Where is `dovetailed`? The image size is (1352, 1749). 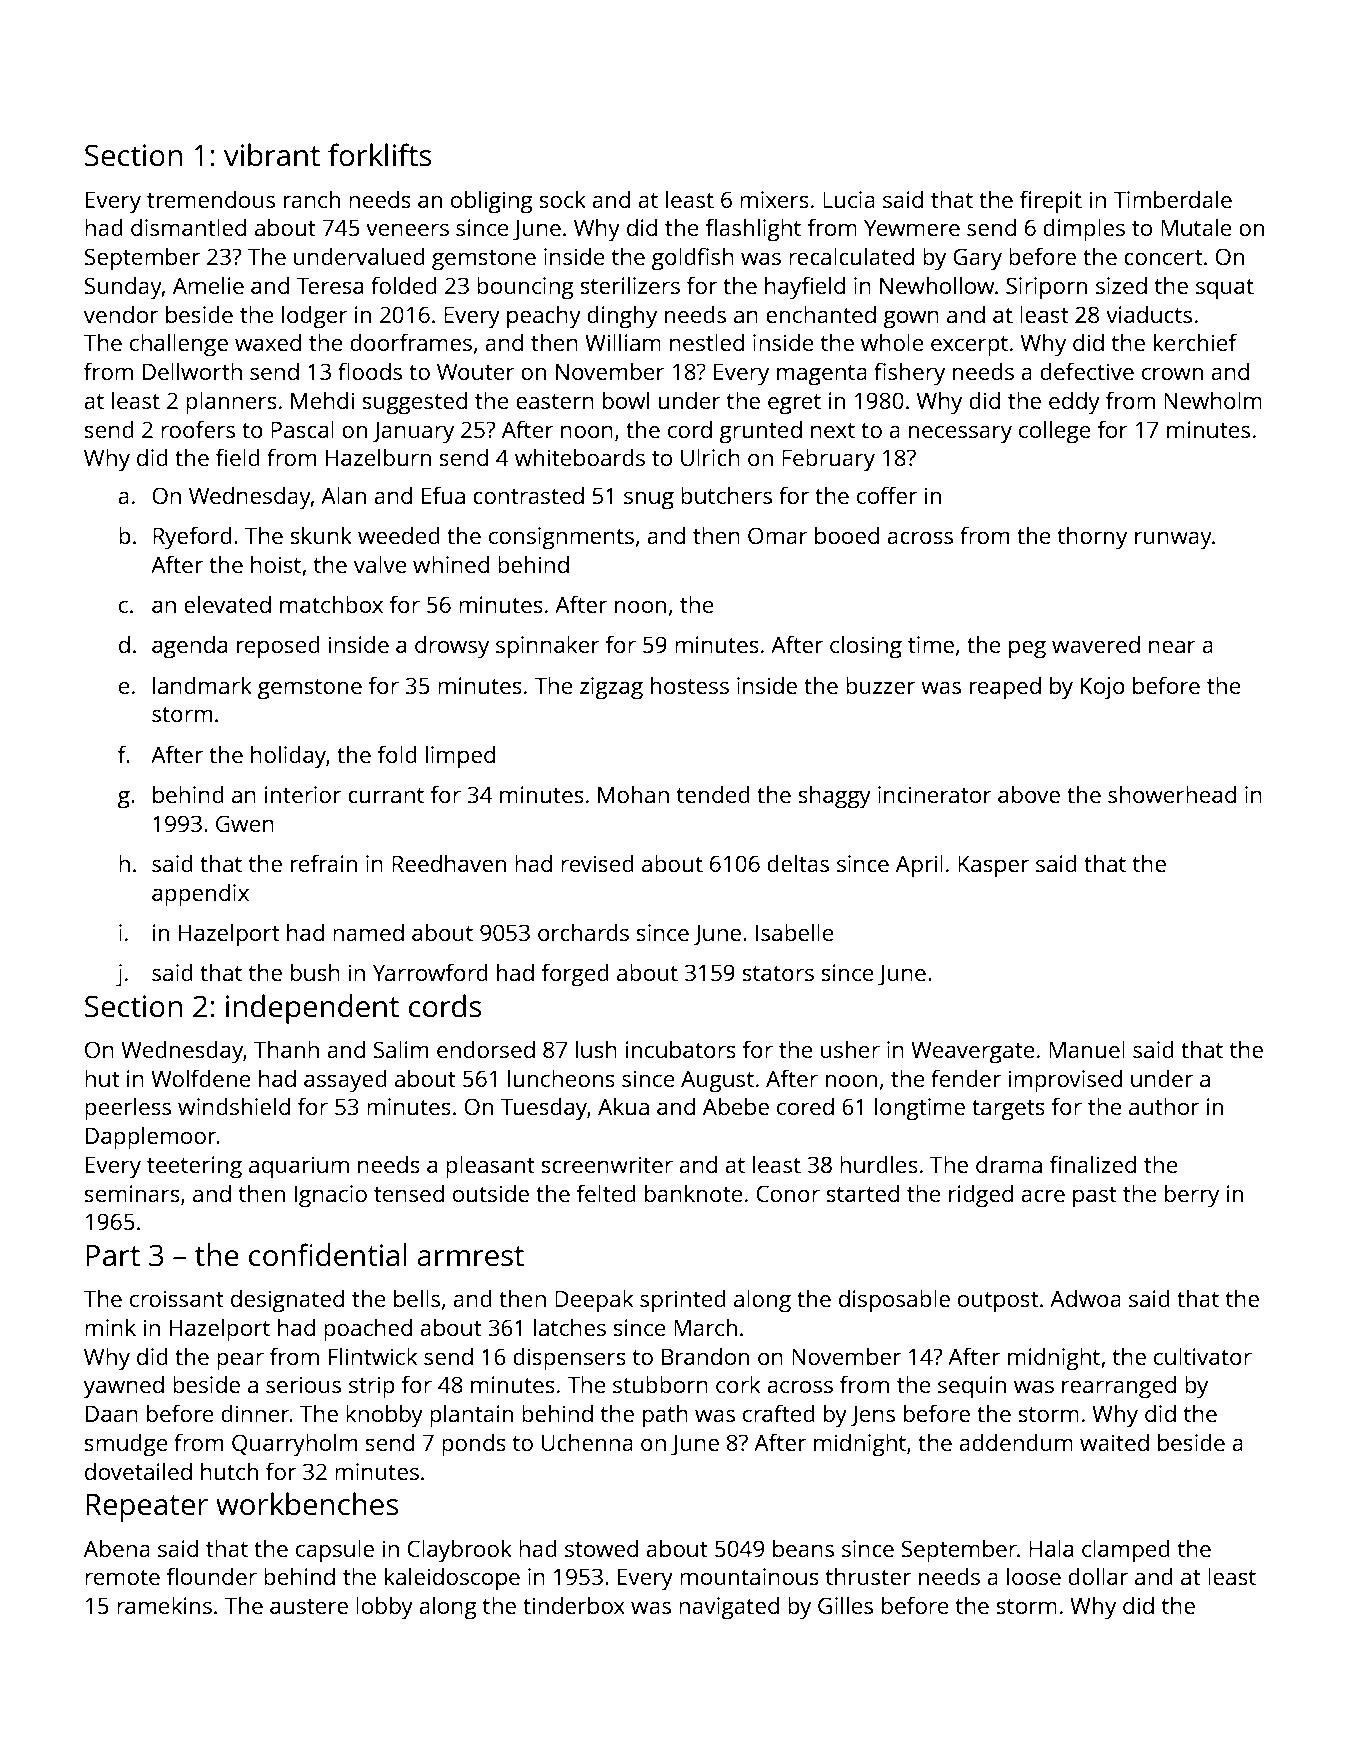 dovetailed is located at coordinates (138, 1471).
